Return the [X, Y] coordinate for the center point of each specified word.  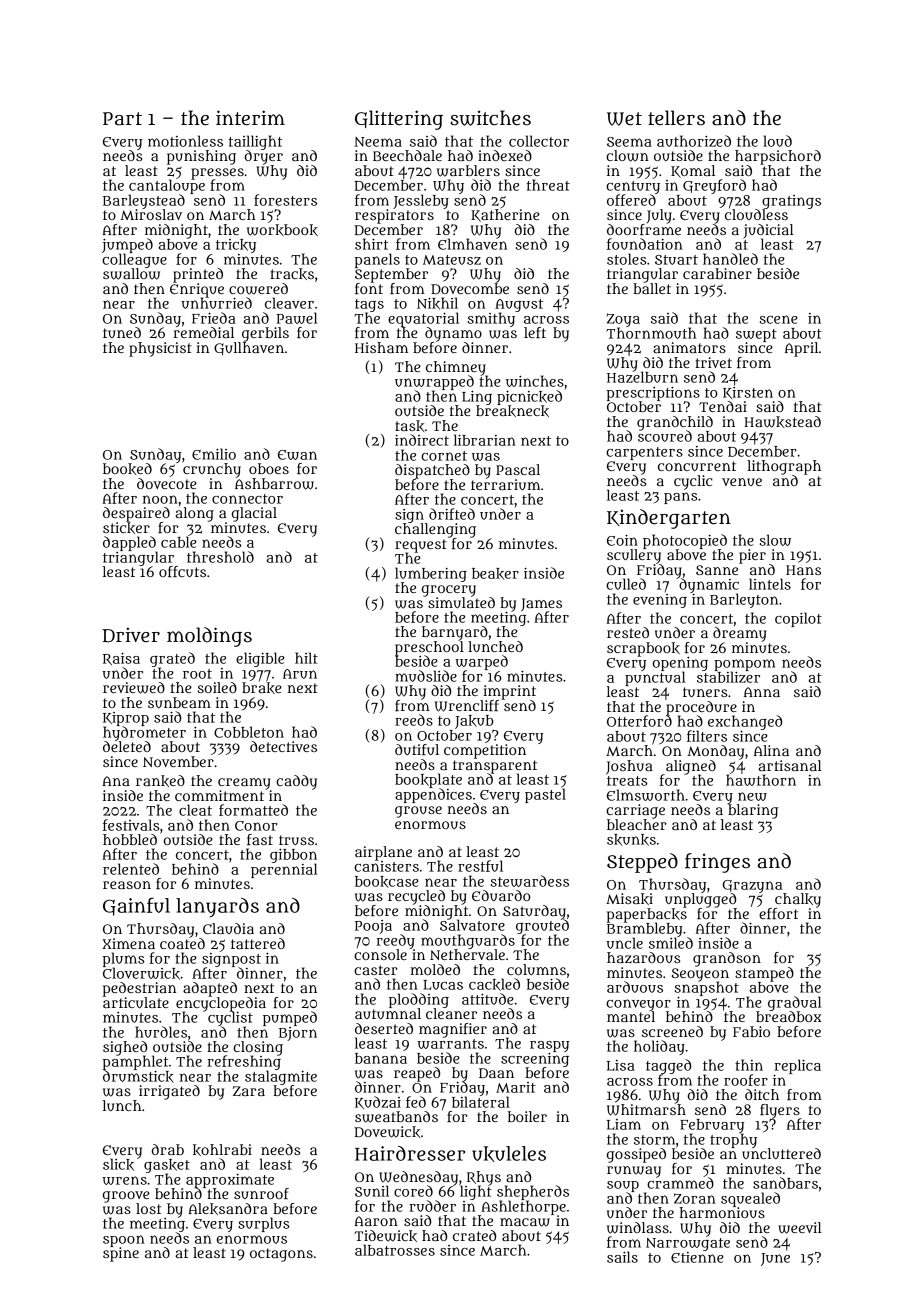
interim [250, 118]
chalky [798, 900]
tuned [122, 332]
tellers [676, 118]
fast [260, 839]
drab [168, 1149]
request [421, 546]
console [380, 954]
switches [490, 118]
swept [756, 335]
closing [258, 1048]
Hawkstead [782, 422]
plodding [419, 1000]
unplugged [700, 900]
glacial [254, 514]
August [519, 305]
